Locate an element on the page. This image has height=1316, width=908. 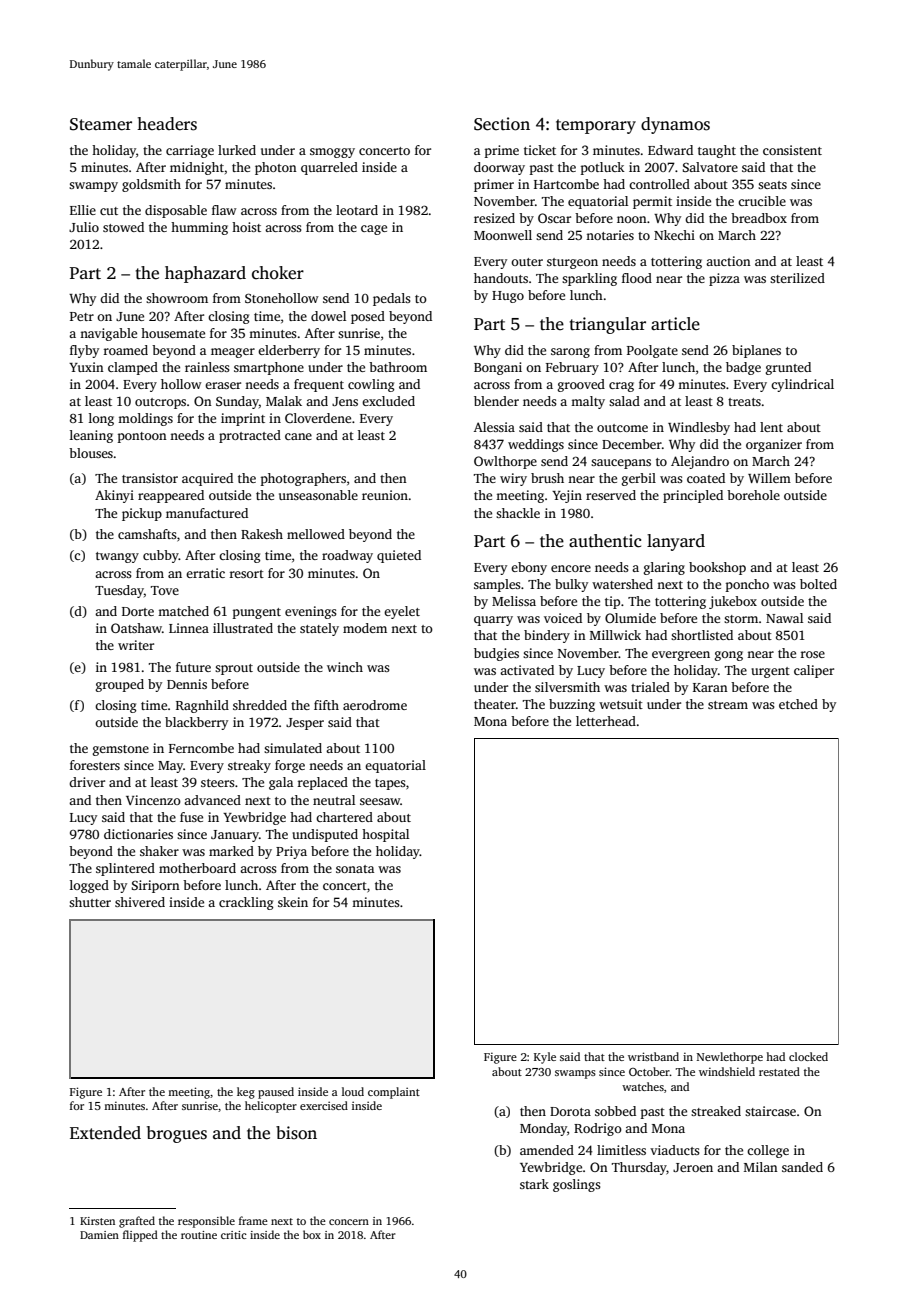
consistent is located at coordinates (792, 150).
